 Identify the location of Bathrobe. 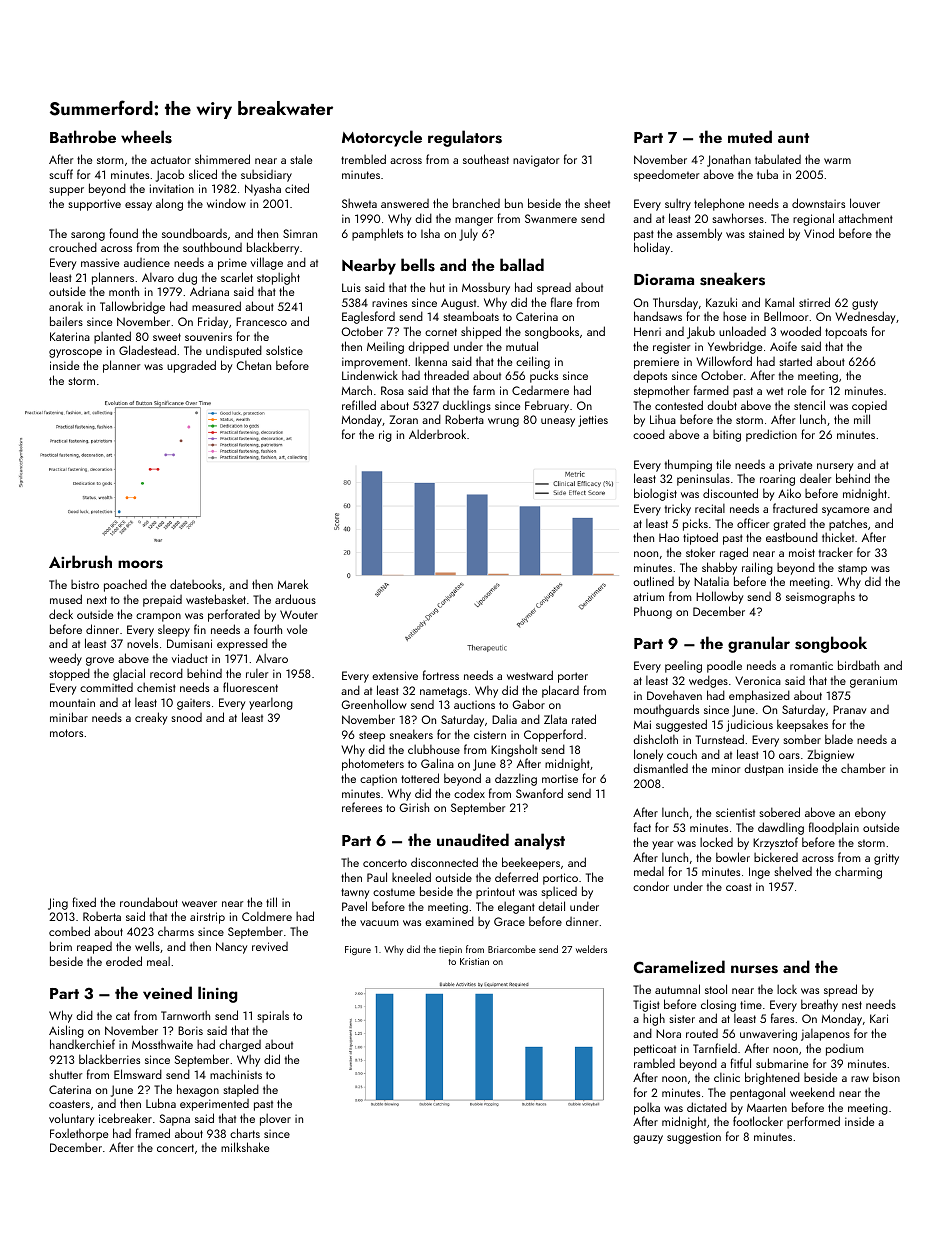
(83, 136).
